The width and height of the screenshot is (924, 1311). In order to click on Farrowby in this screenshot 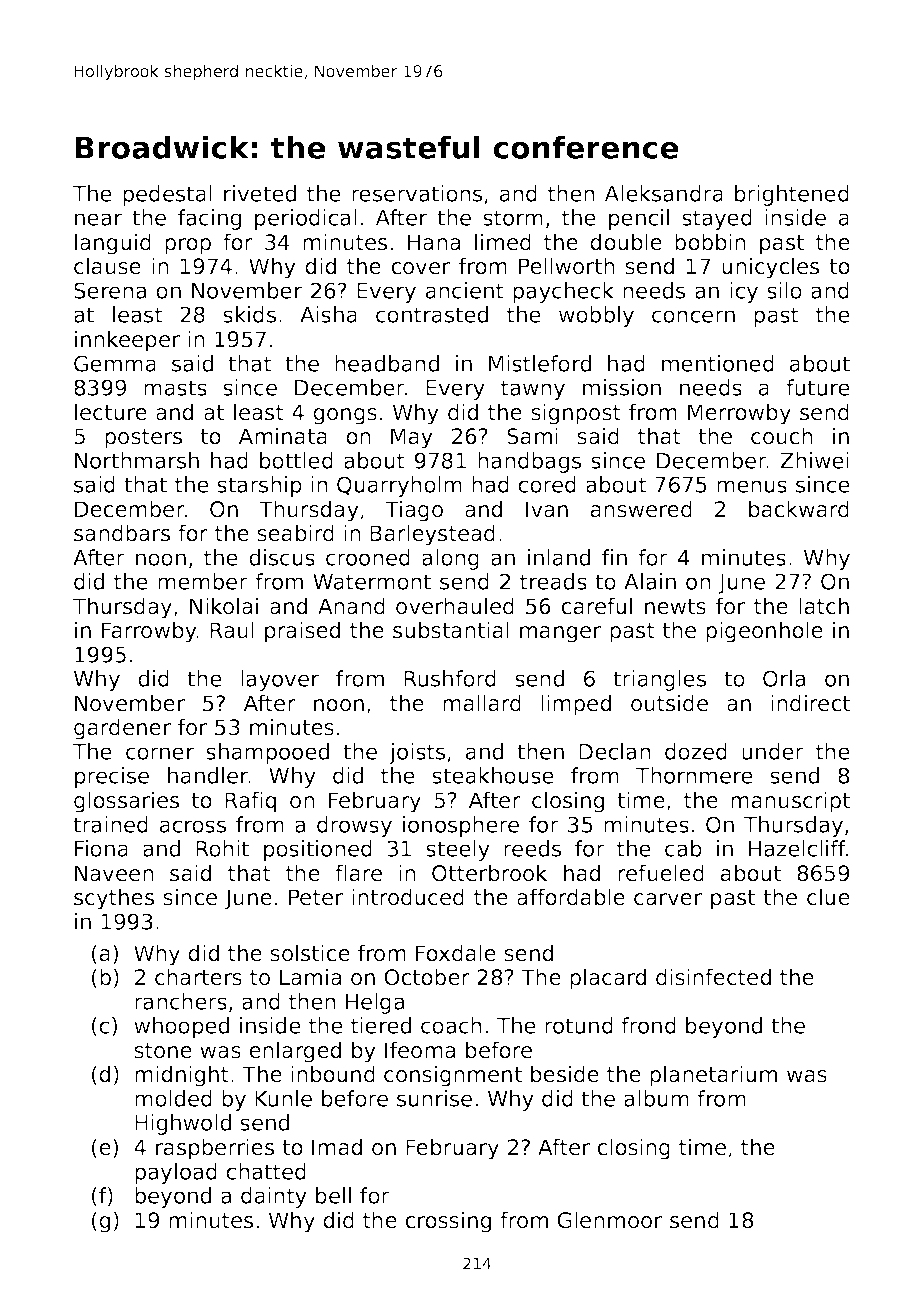, I will do `click(149, 632)`.
